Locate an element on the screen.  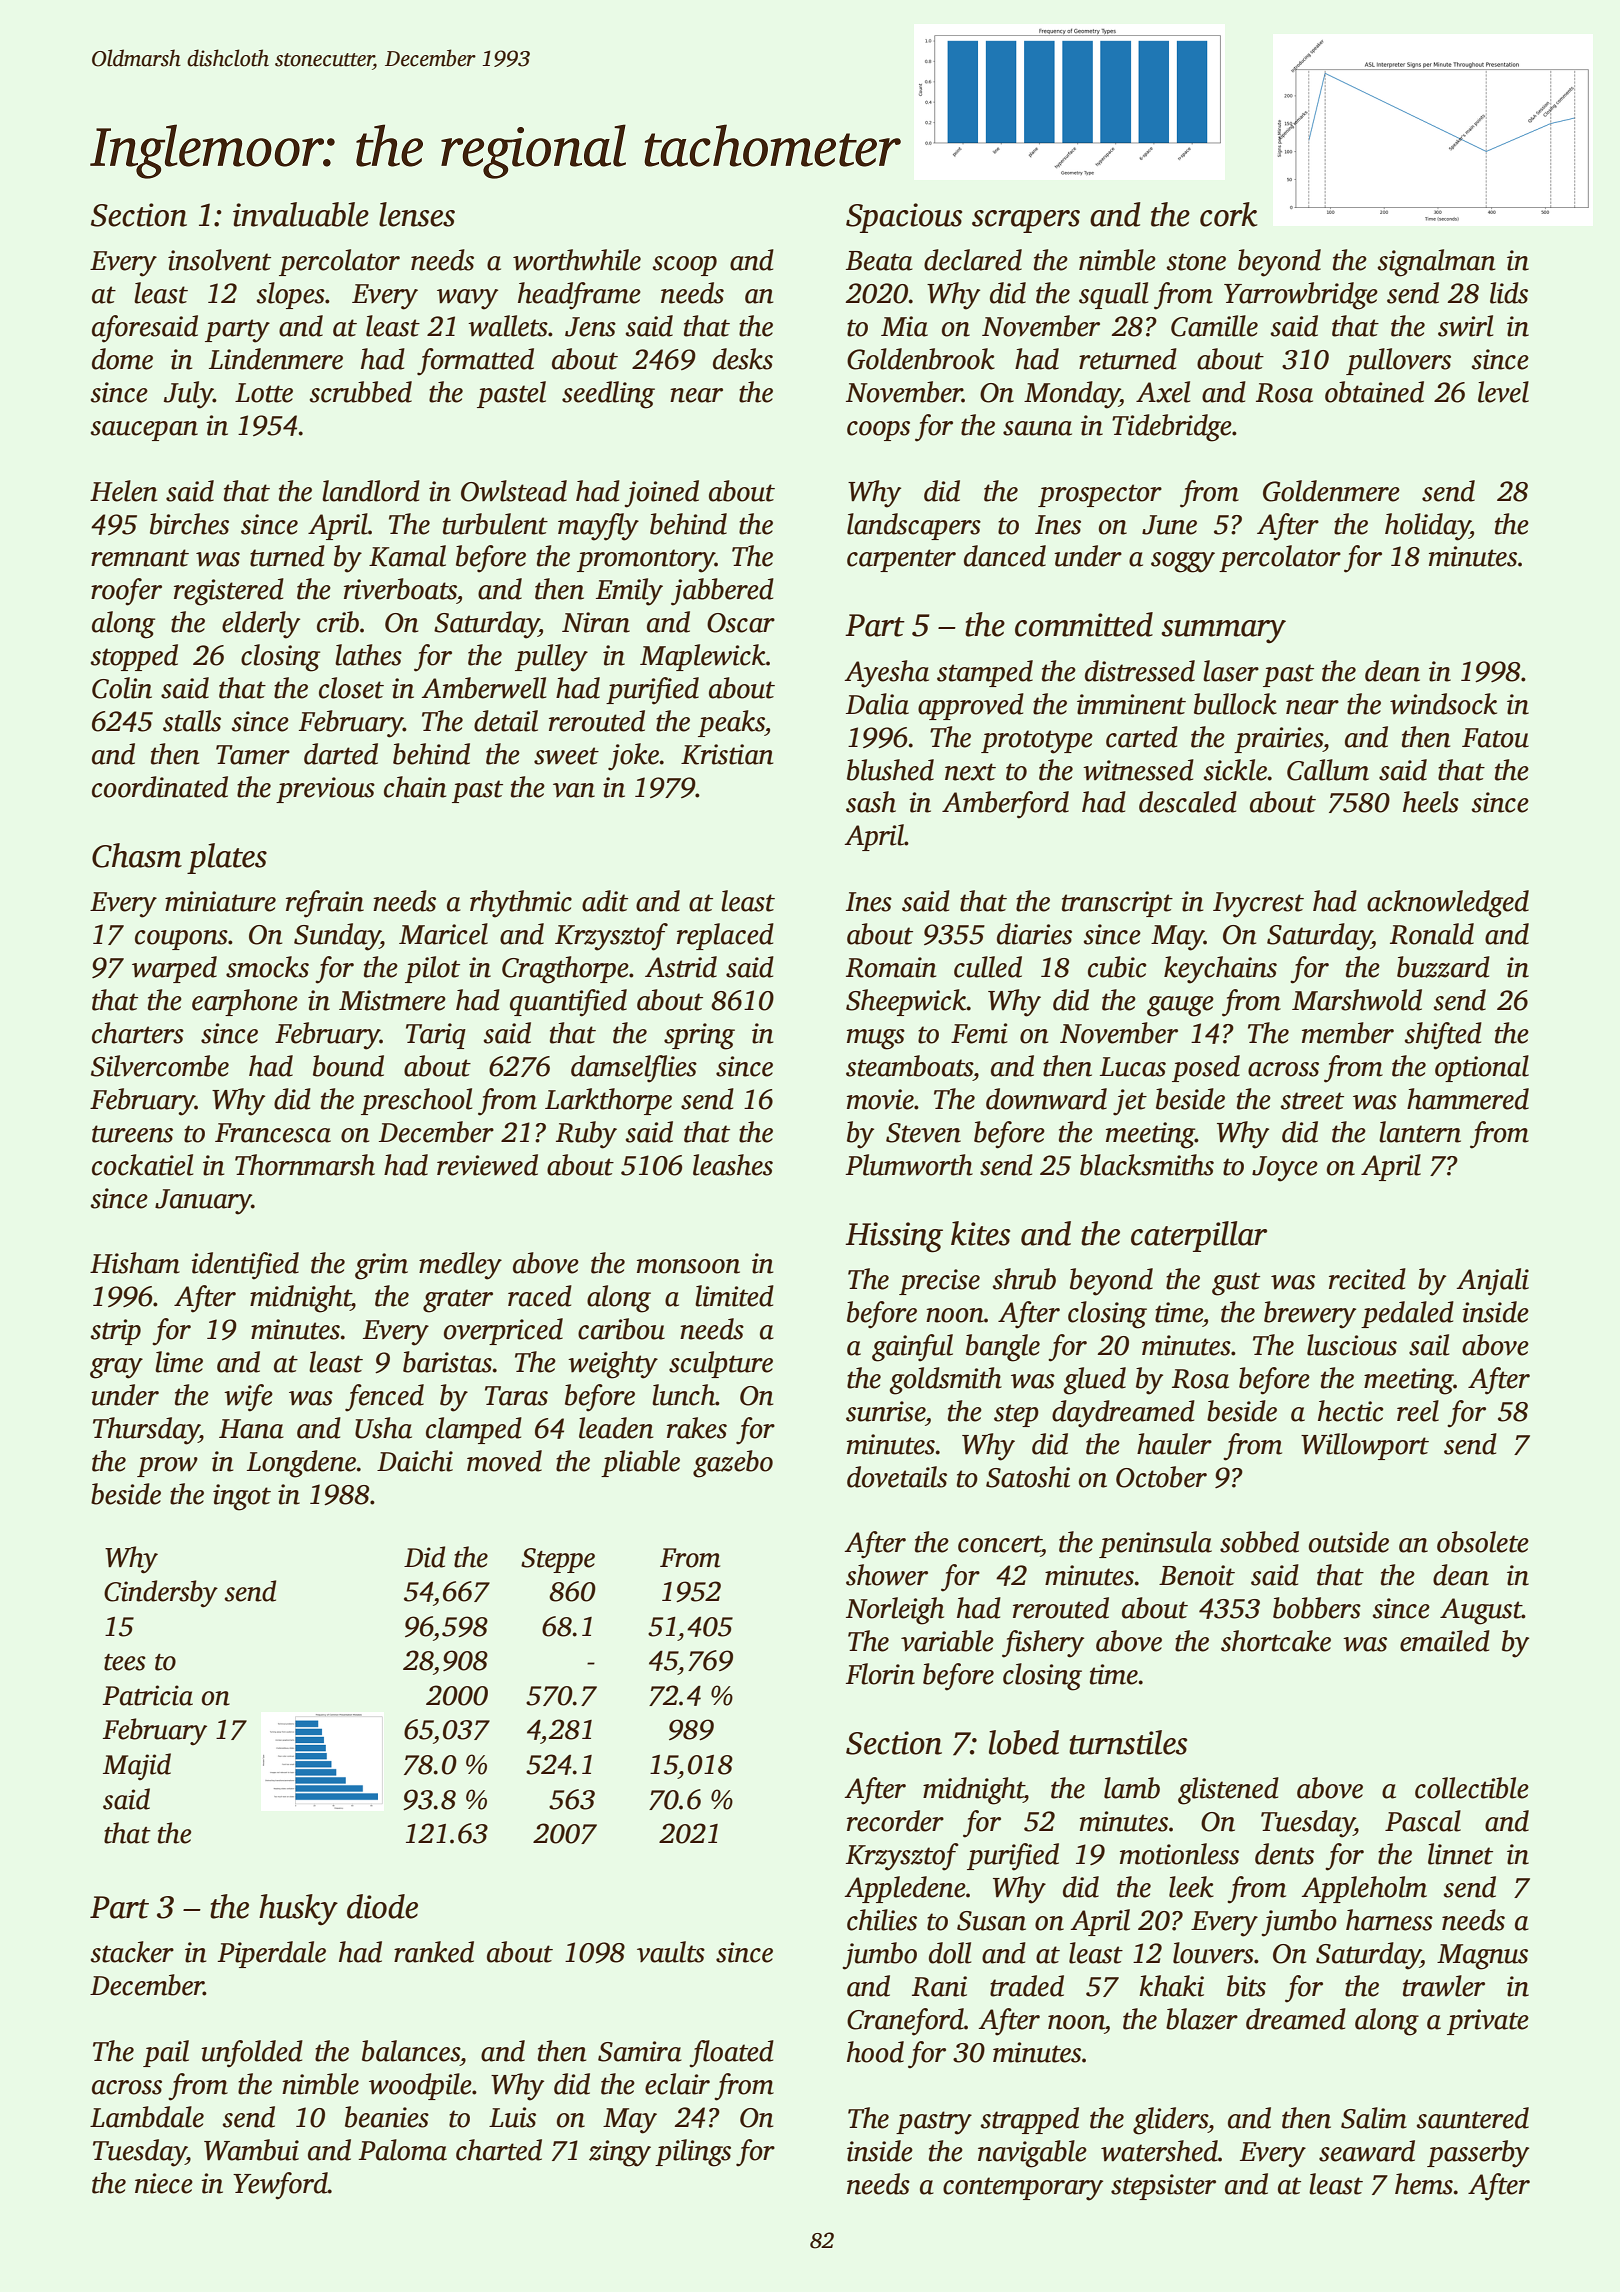
reel is located at coordinates (1418, 1411).
